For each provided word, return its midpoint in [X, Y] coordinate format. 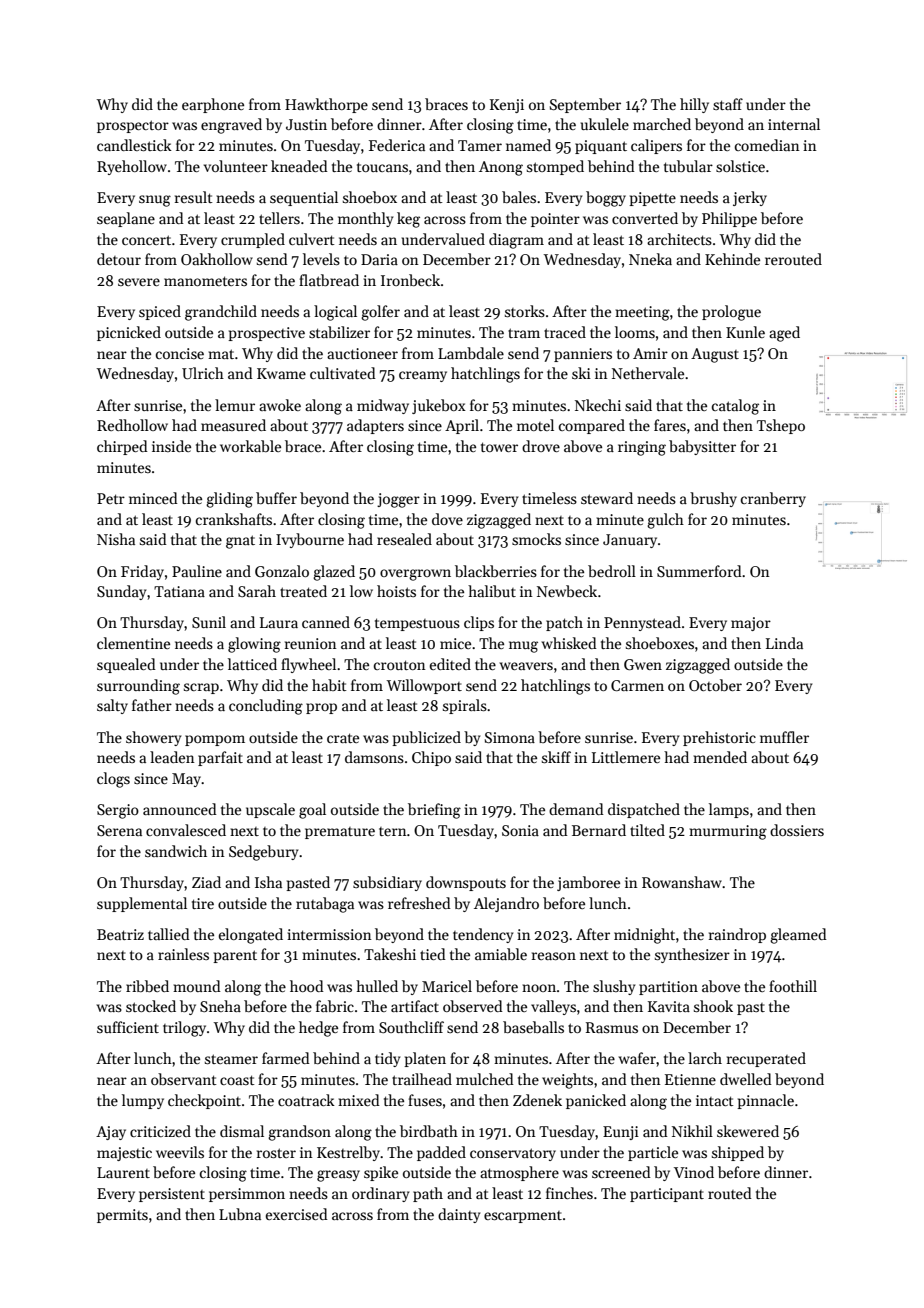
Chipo [431, 758]
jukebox [439, 406]
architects [679, 239]
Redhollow [132, 425]
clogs [113, 780]
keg [408, 220]
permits [122, 1216]
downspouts [466, 883]
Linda [784, 643]
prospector [133, 126]
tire [203, 903]
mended [720, 757]
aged [784, 334]
